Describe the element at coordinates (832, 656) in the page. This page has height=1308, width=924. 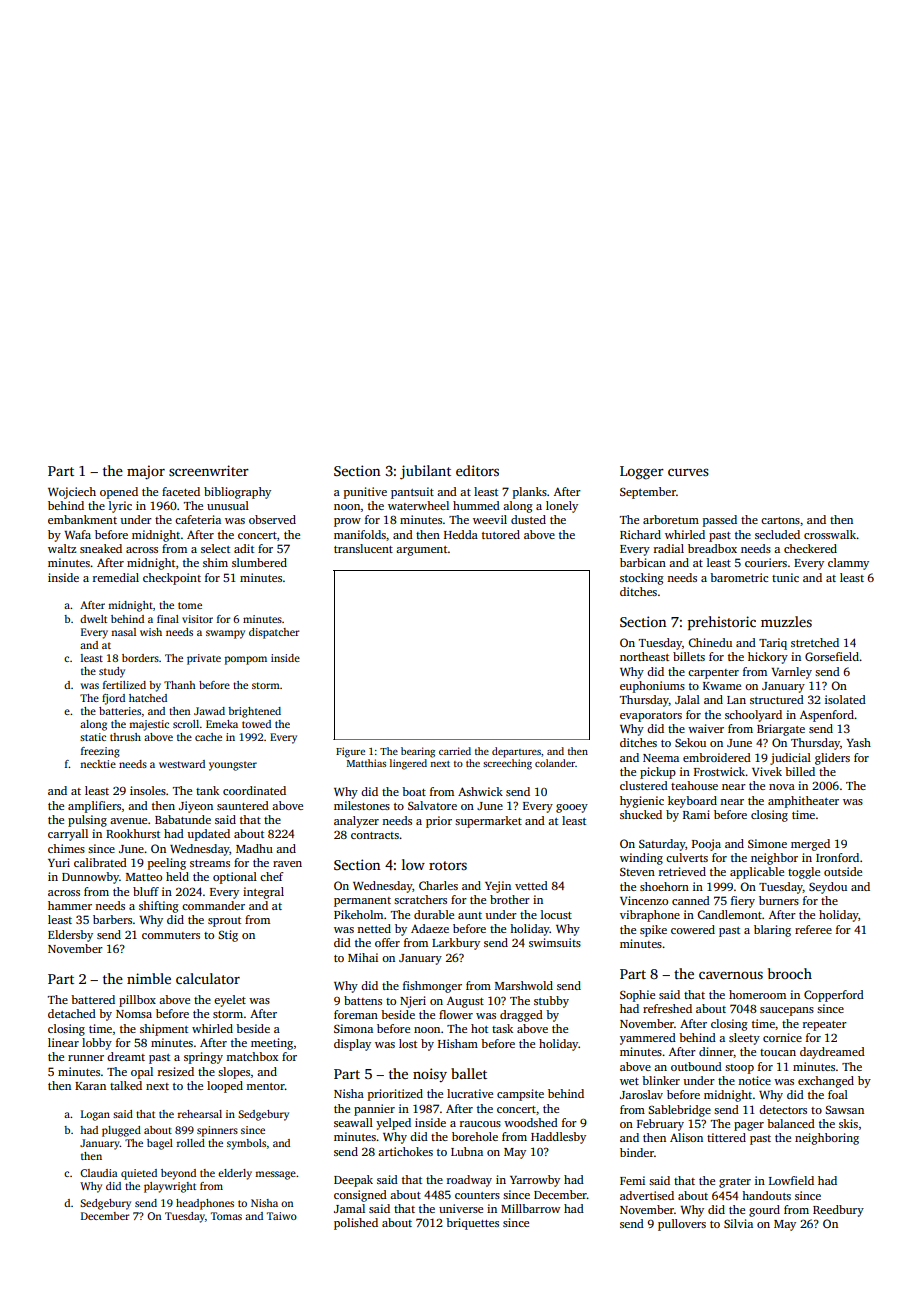
I see `Gorsefield` at that location.
